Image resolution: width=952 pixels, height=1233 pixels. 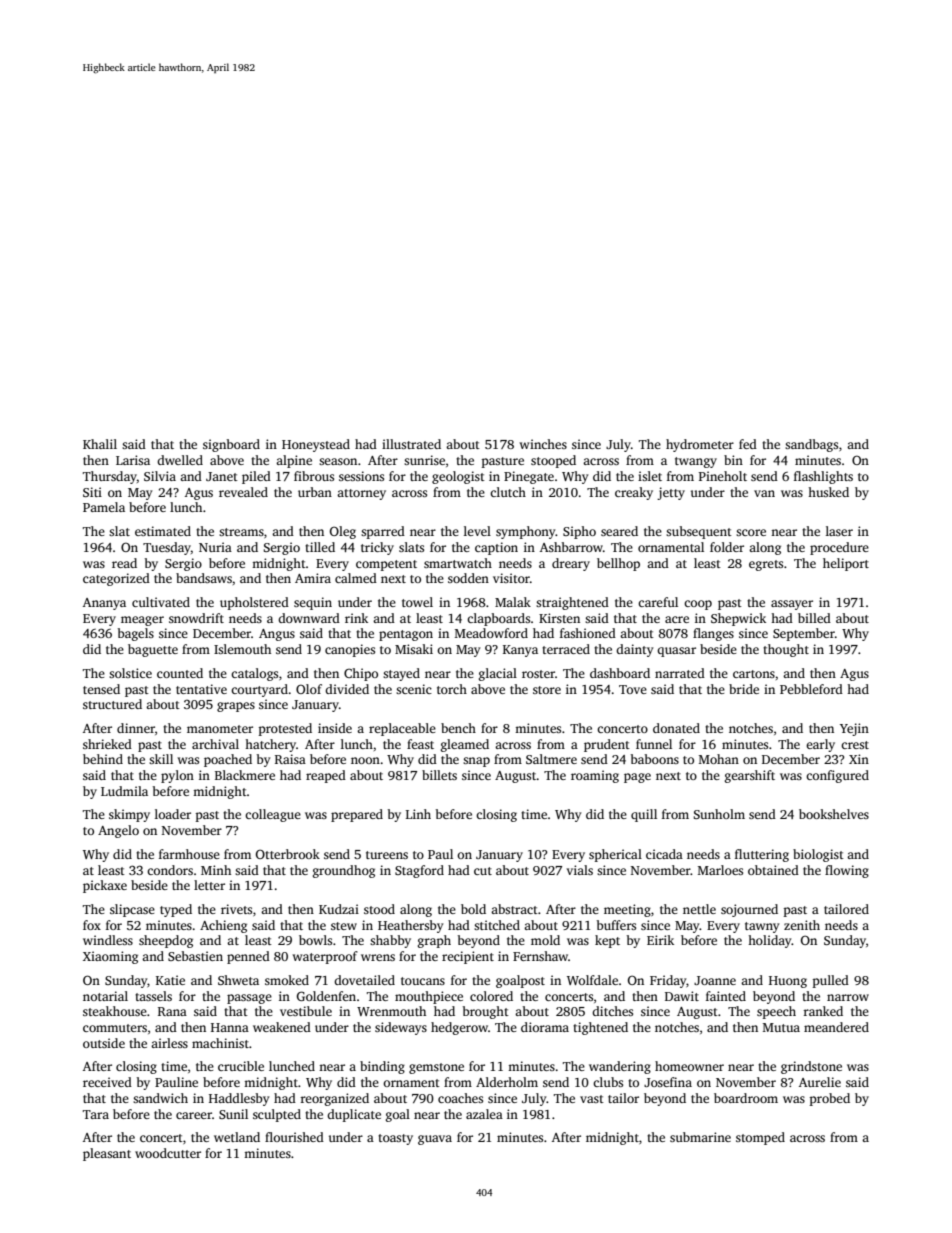 What do you see at coordinates (103, 759) in the screenshot?
I see `behind` at bounding box center [103, 759].
